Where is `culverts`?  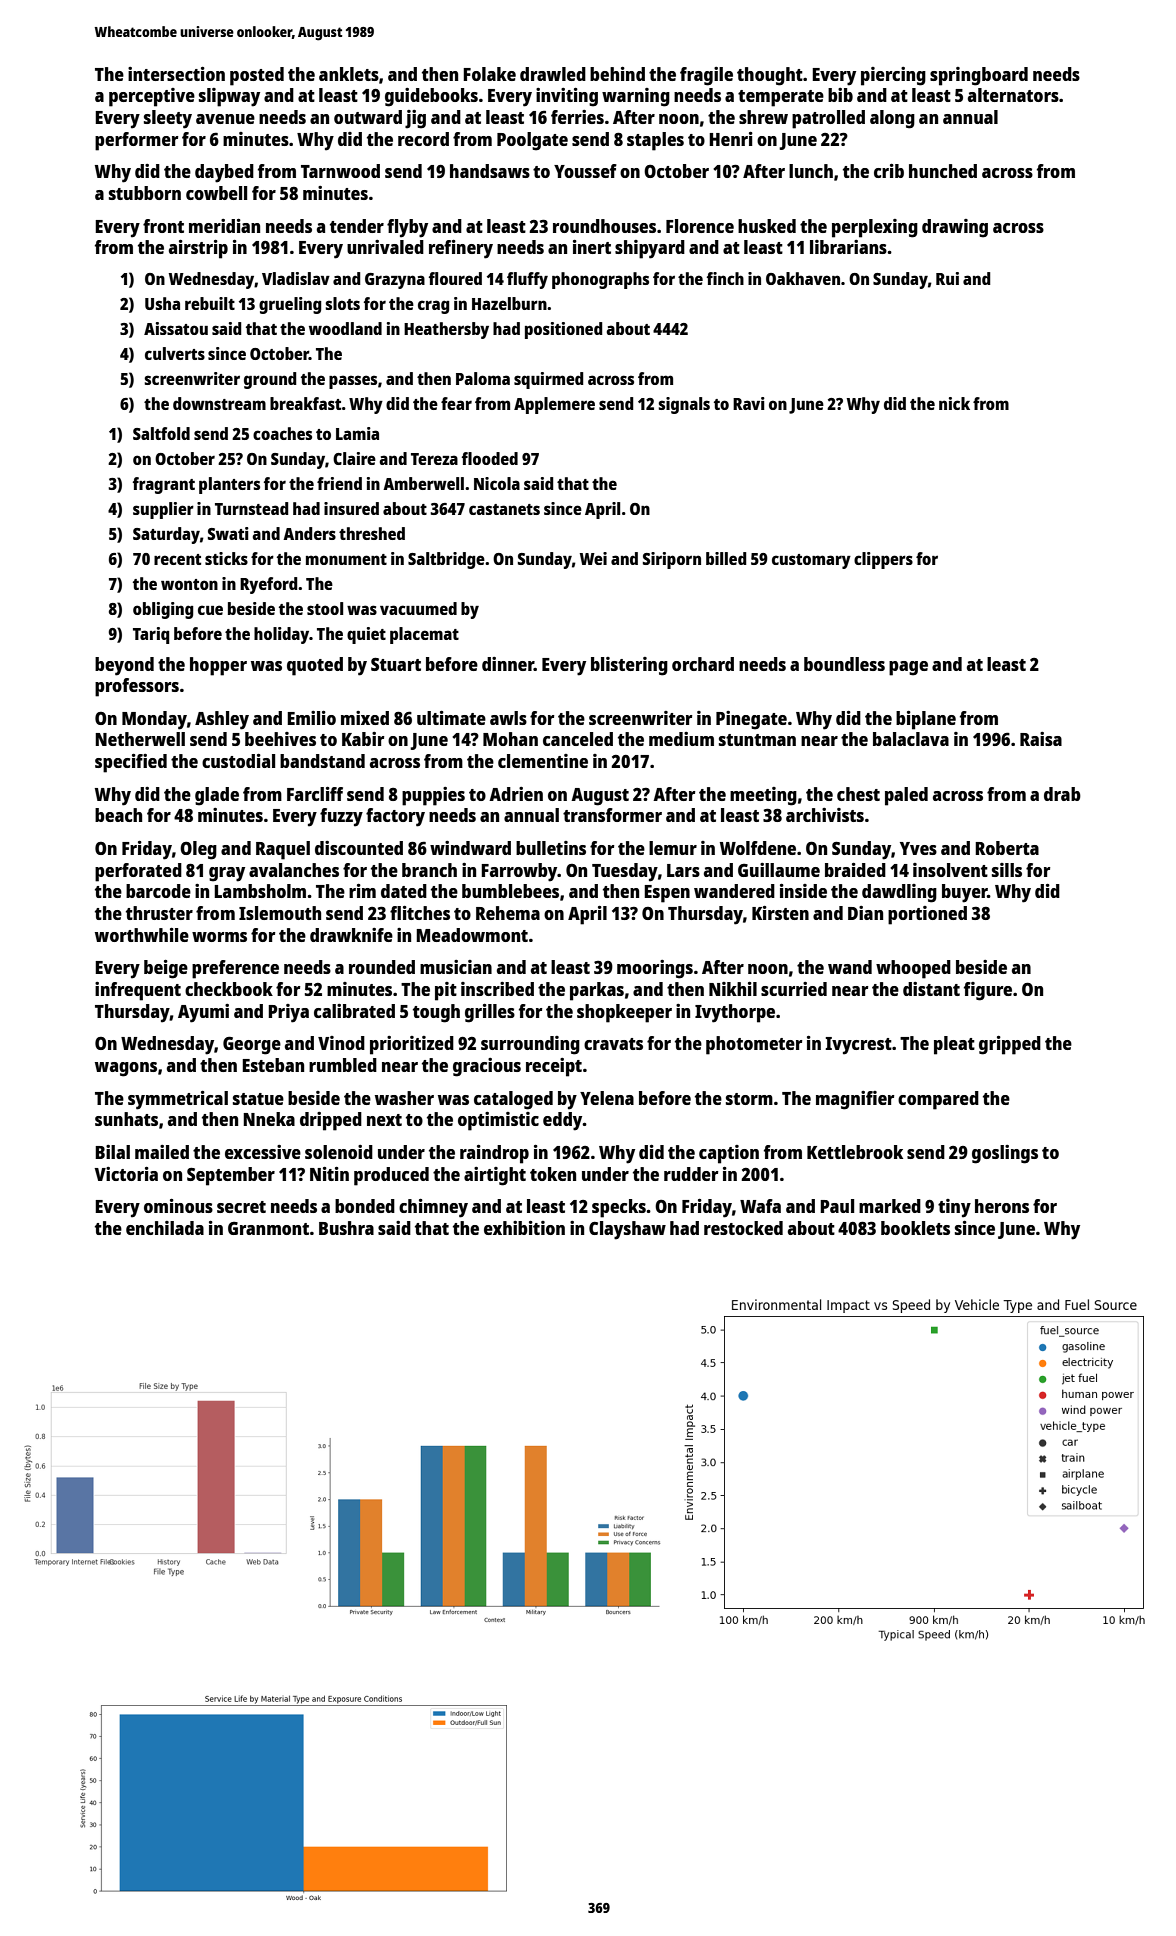 culverts is located at coordinates (175, 353).
